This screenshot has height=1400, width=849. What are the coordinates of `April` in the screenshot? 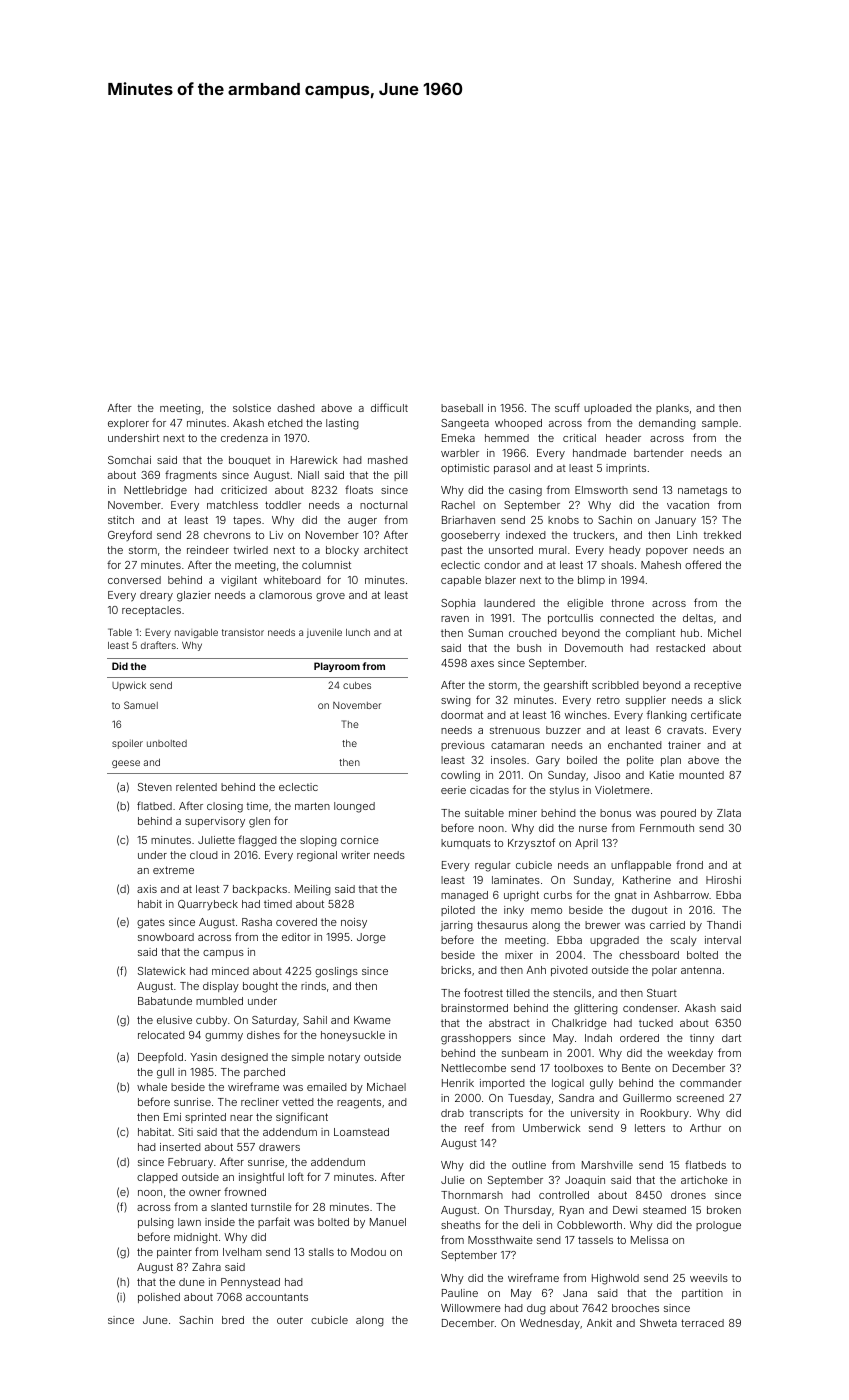 It's located at (586, 844).
